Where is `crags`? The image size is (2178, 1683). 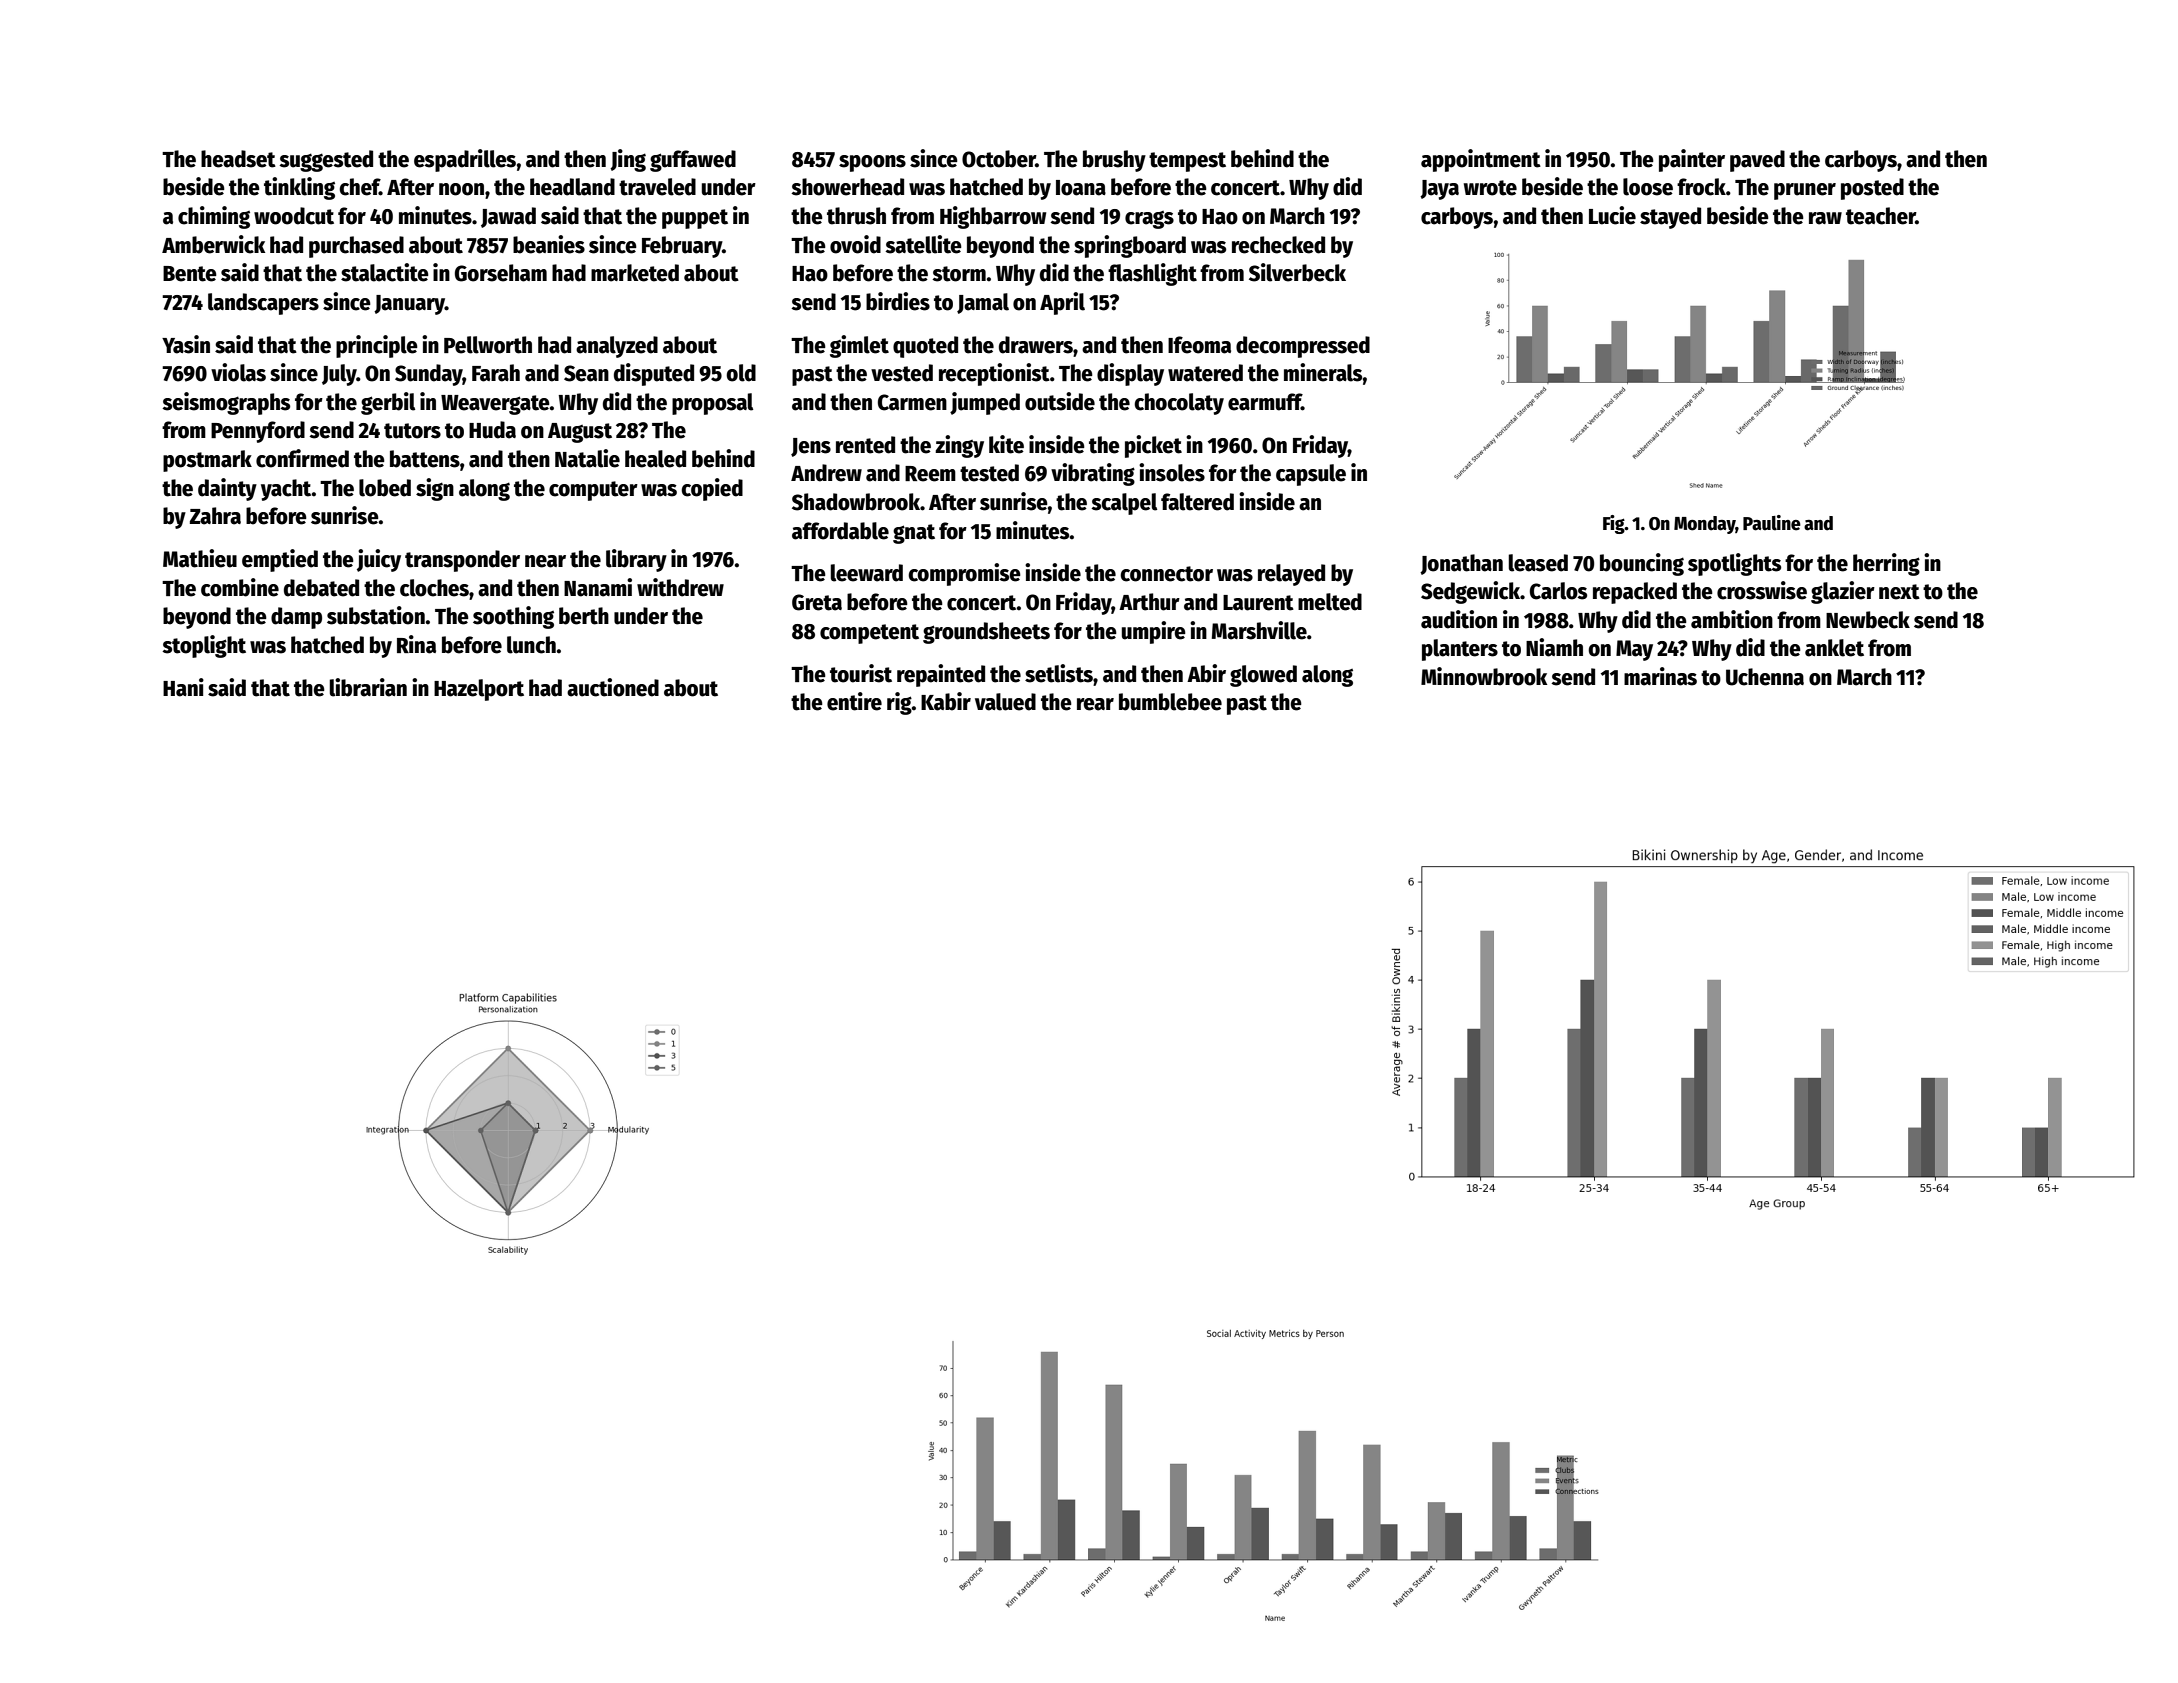
crags is located at coordinates (1149, 220).
